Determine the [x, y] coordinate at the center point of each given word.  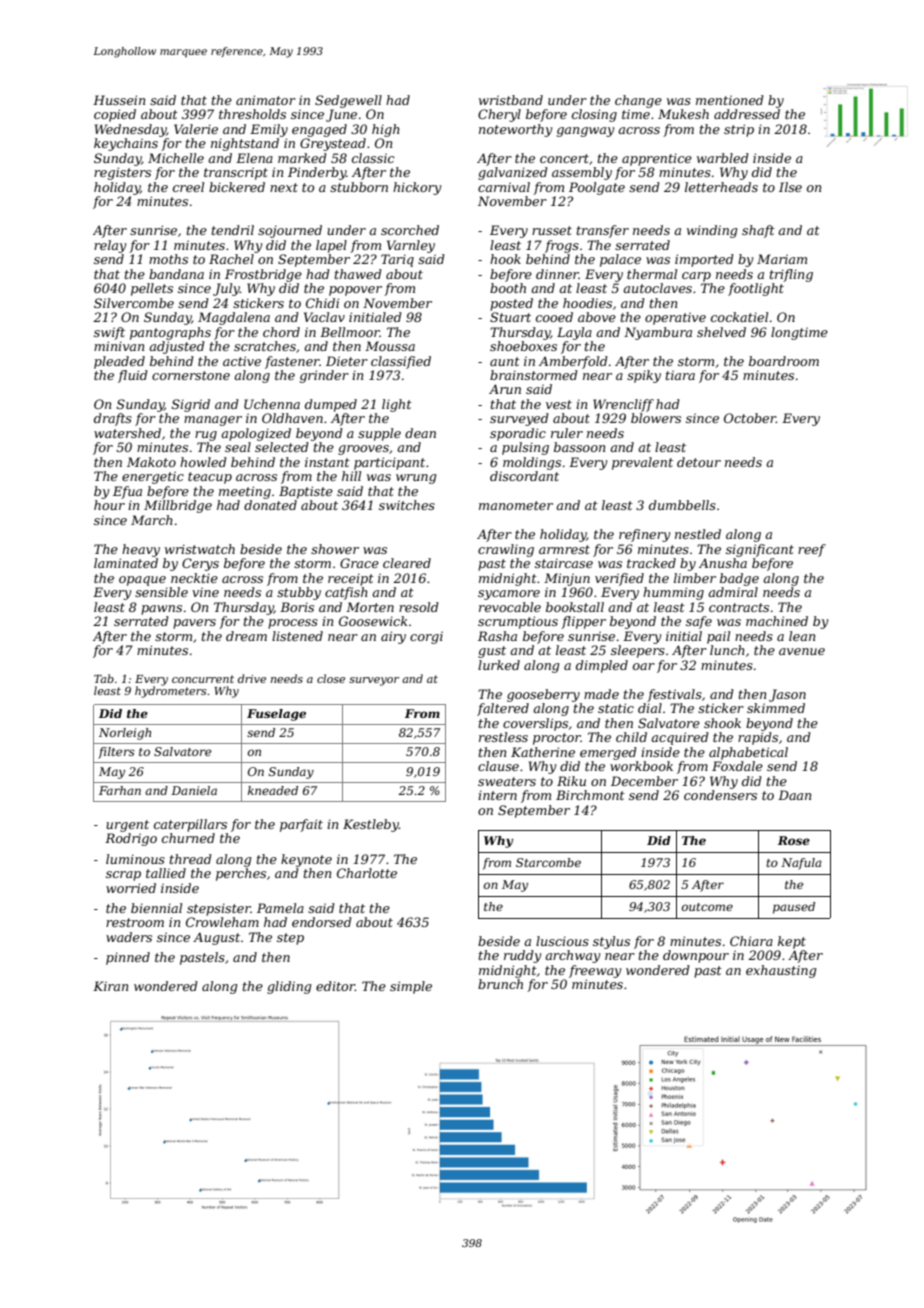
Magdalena [234, 318]
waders [129, 937]
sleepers [638, 651]
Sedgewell [348, 101]
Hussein [119, 100]
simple [411, 987]
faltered [503, 709]
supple [379, 434]
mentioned [730, 100]
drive [252, 678]
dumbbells [682, 505]
